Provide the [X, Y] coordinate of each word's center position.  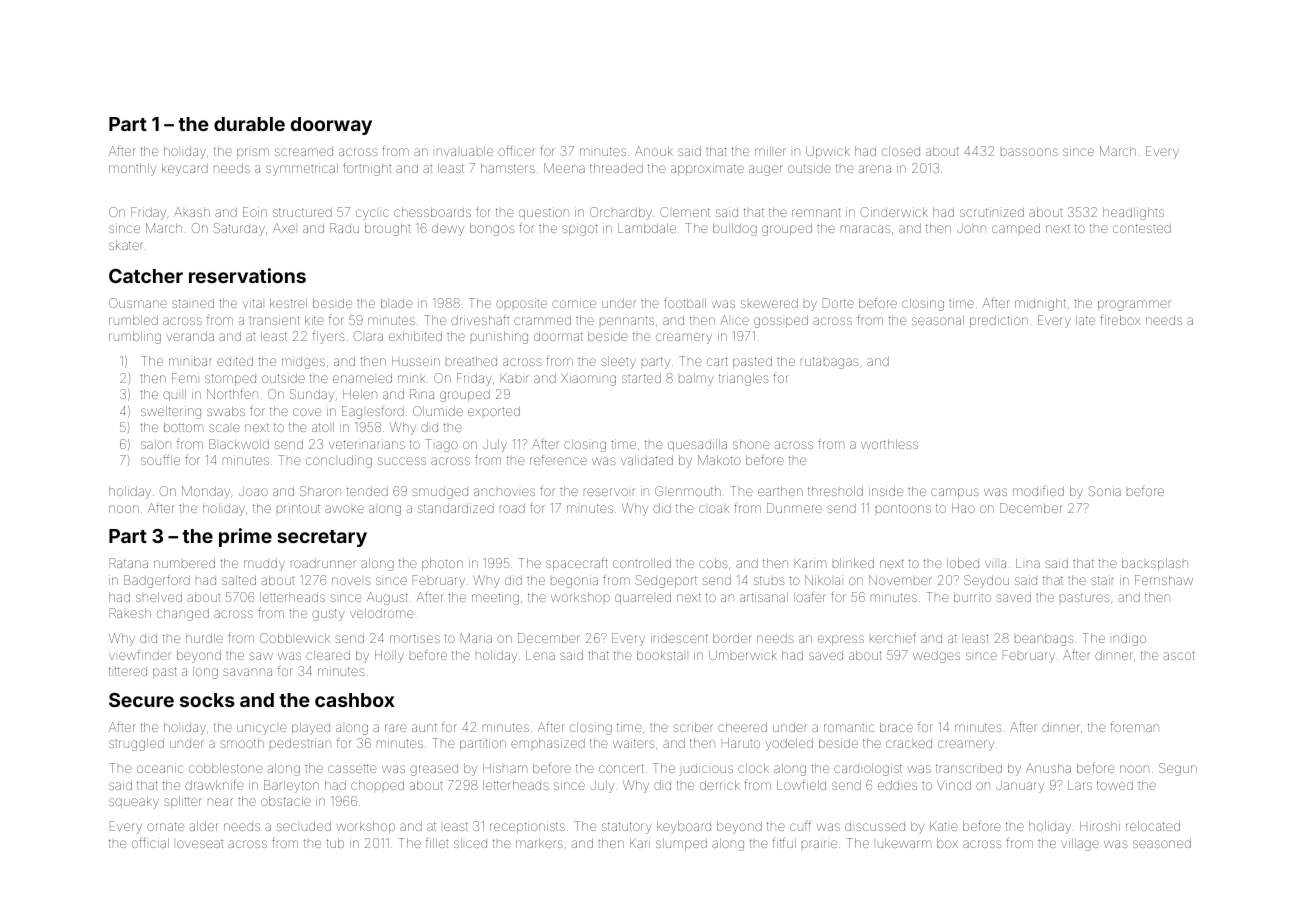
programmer [1134, 305]
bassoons [1029, 152]
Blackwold [239, 444]
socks [207, 700]
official [150, 842]
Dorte [838, 303]
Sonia [1105, 491]
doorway [331, 126]
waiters [634, 743]
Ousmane [138, 303]
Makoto [719, 460]
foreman [1134, 727]
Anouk [654, 151]
